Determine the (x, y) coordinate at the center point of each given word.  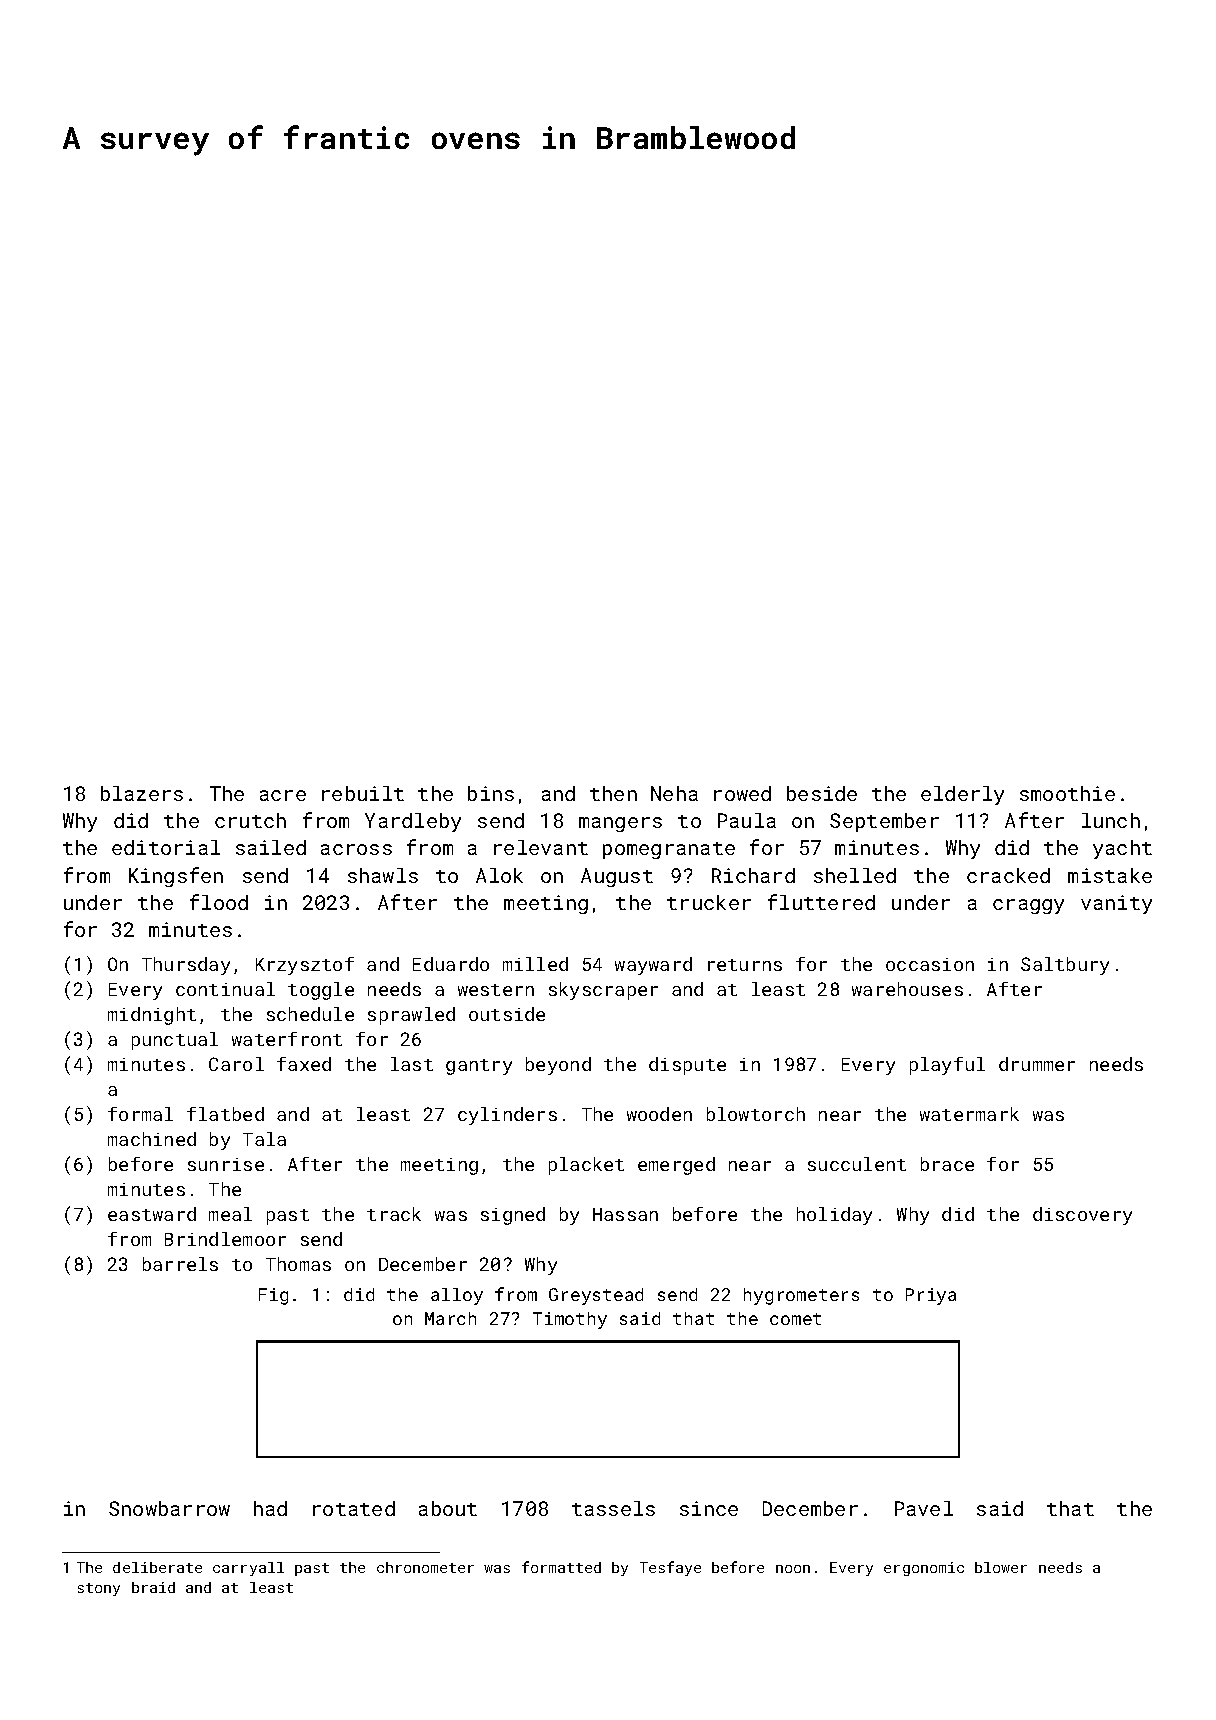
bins (491, 793)
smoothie (1067, 793)
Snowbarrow (169, 1508)
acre (283, 795)
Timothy (570, 1320)
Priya (931, 1296)
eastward (152, 1214)
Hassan (625, 1214)
